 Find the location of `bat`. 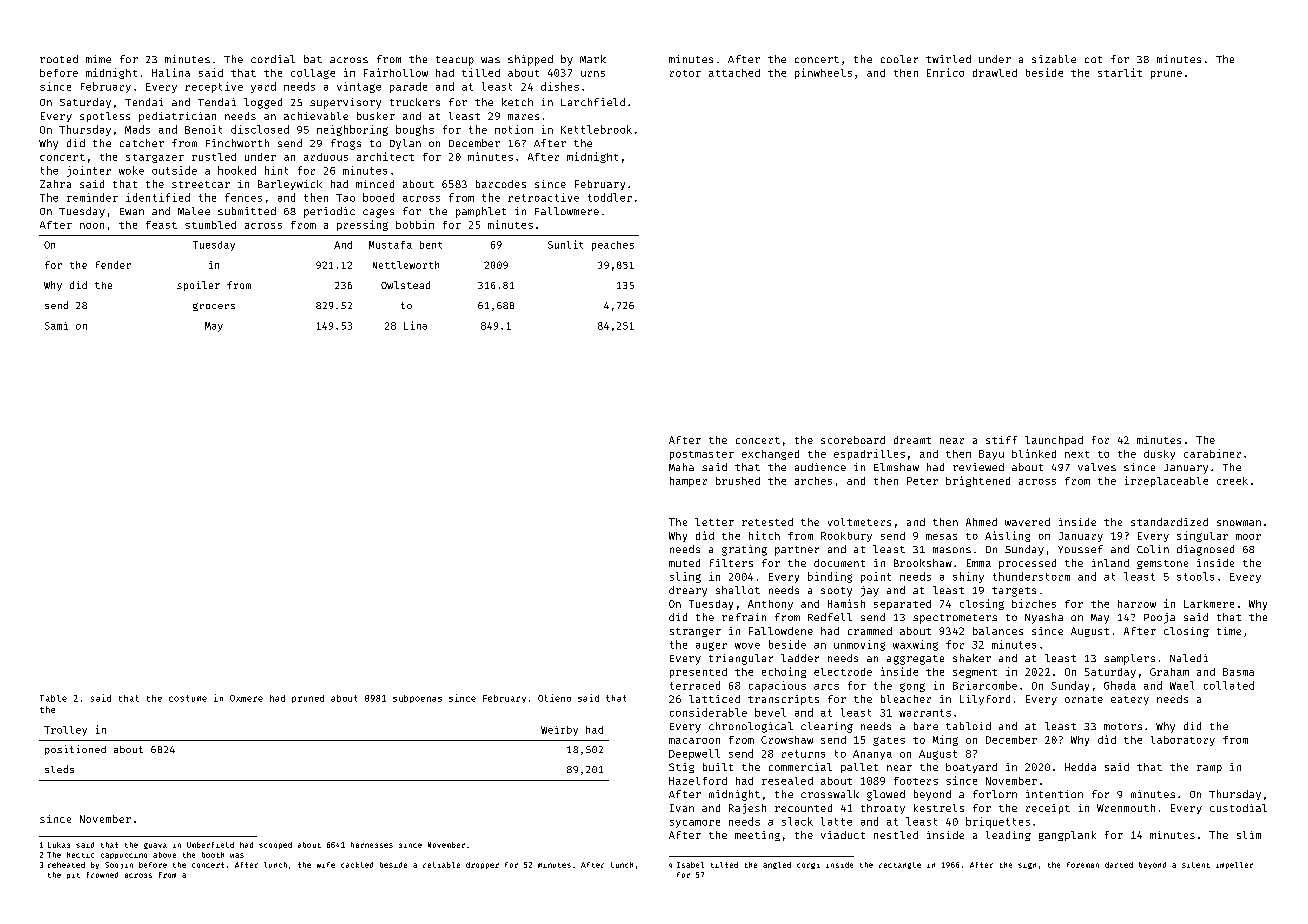

bat is located at coordinates (313, 59).
